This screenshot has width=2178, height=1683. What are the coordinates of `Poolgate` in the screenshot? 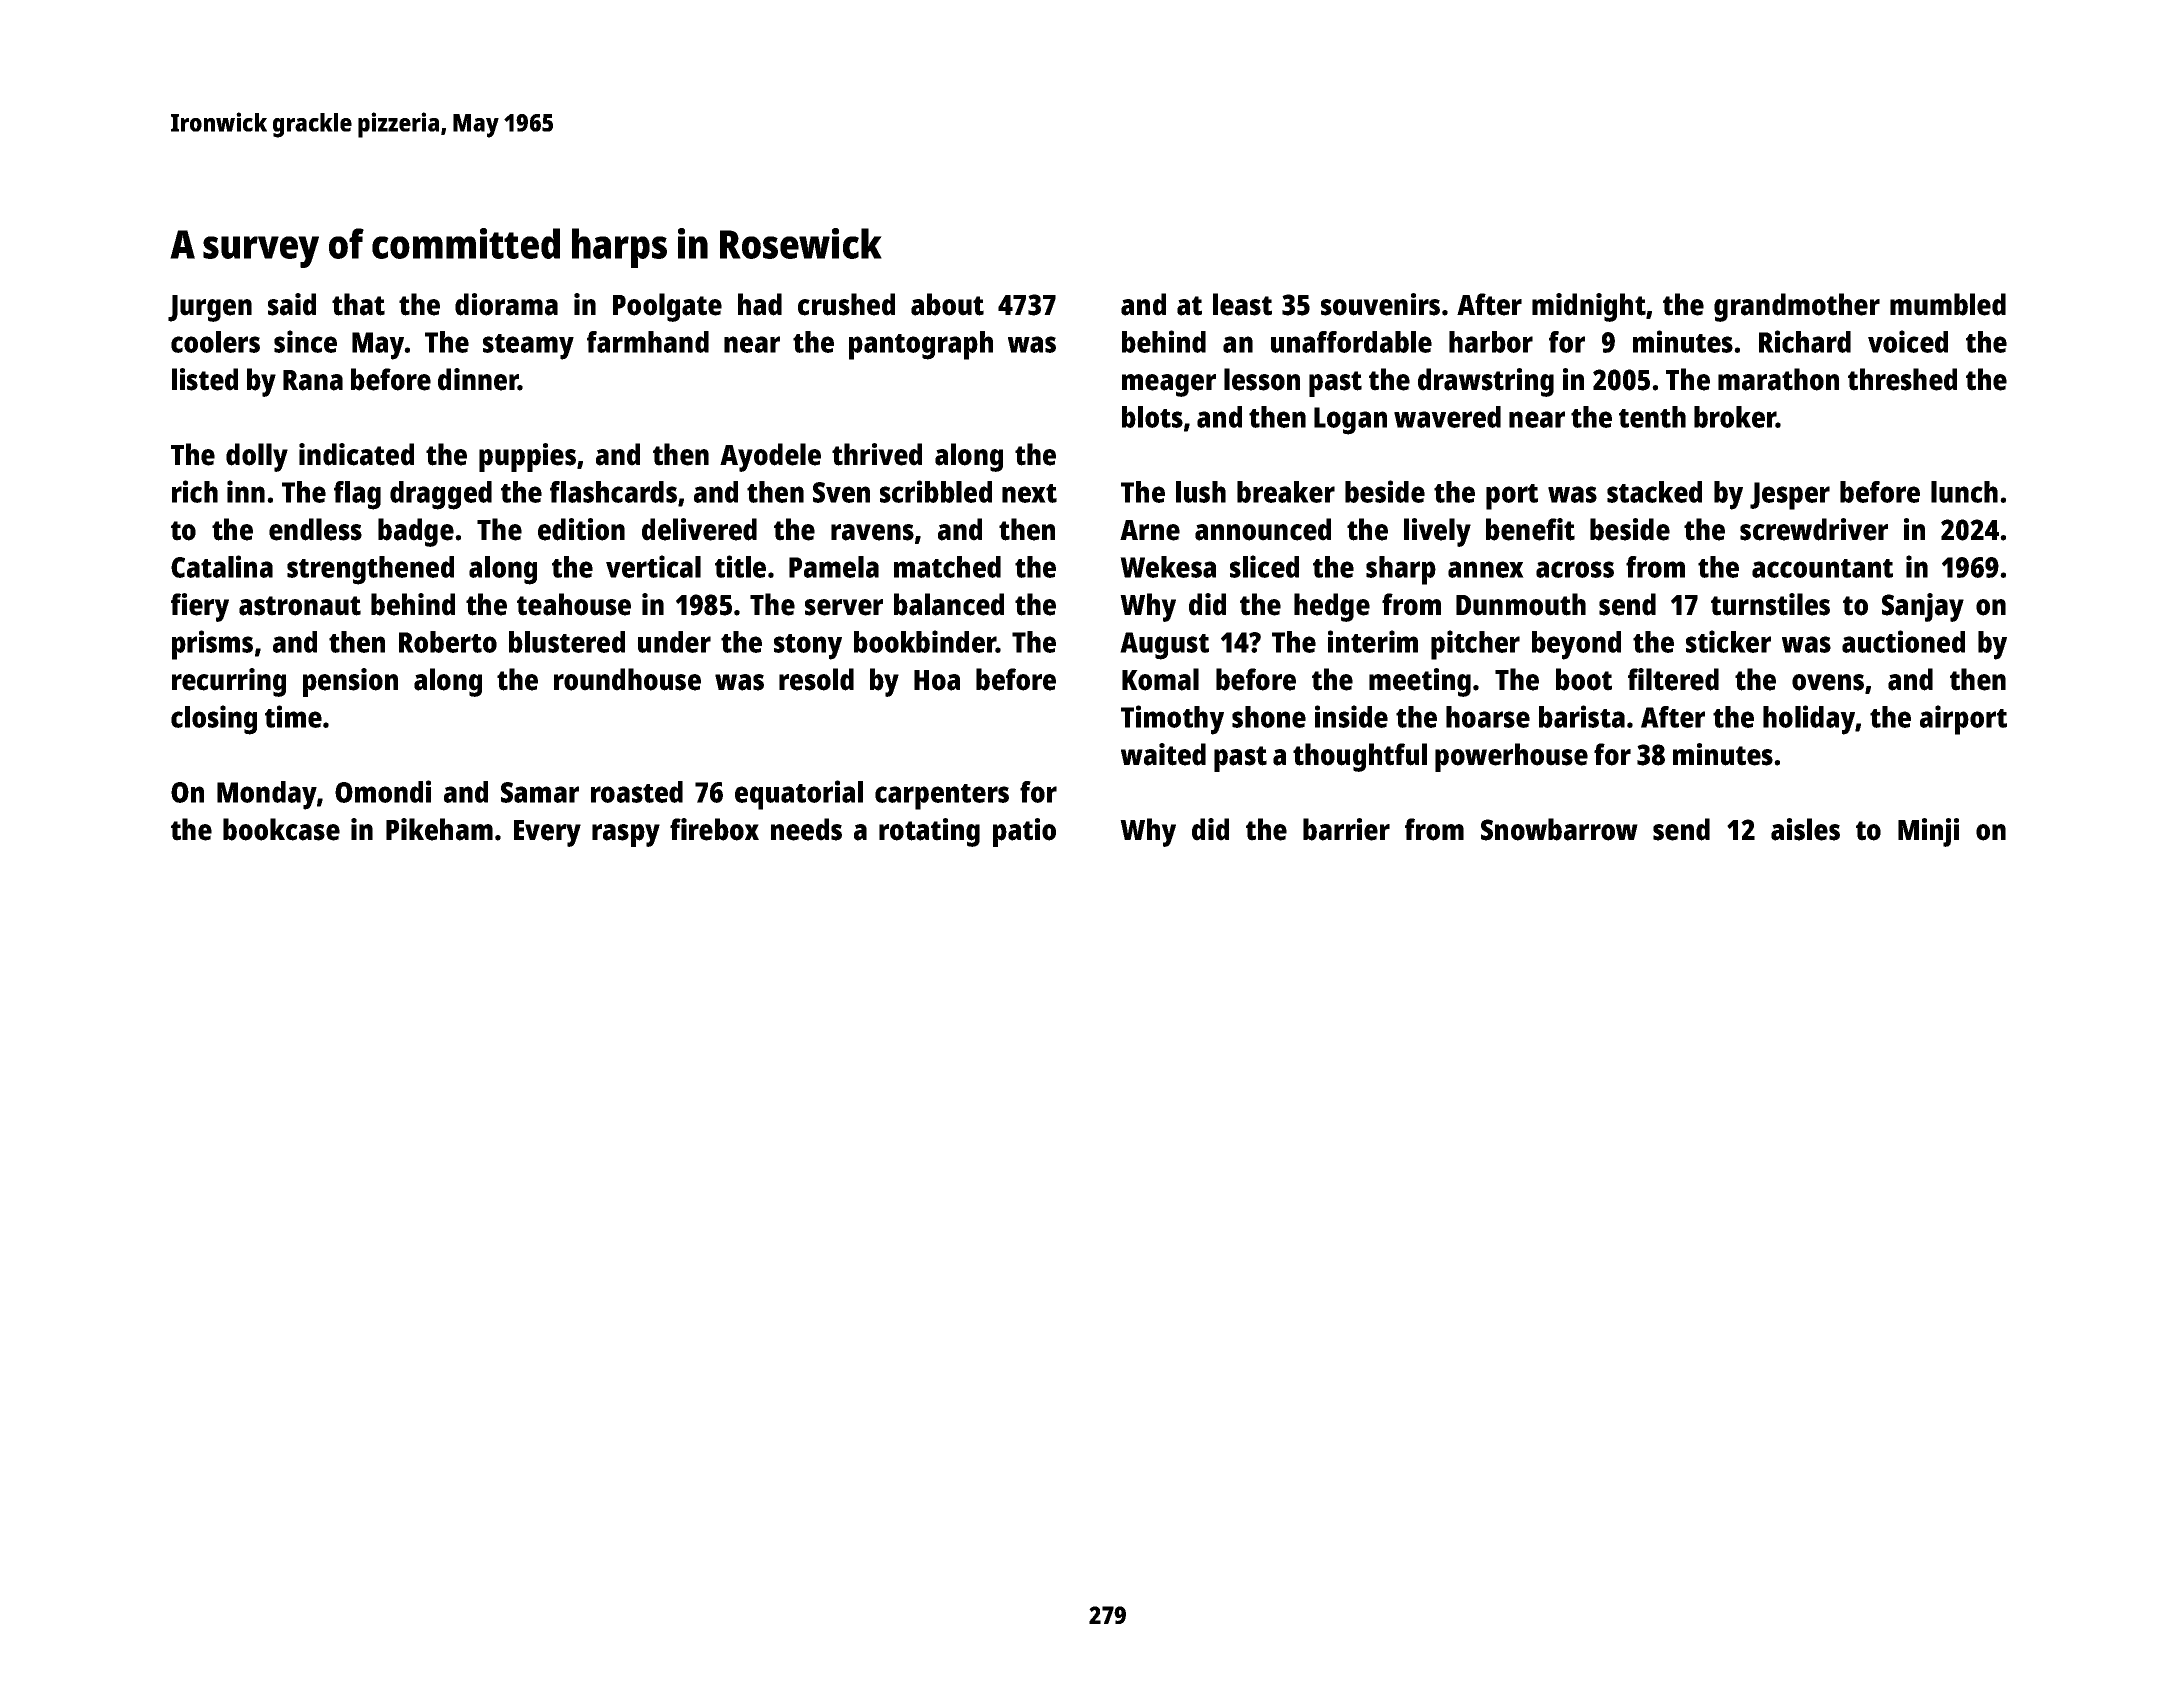 It's located at (667, 307).
